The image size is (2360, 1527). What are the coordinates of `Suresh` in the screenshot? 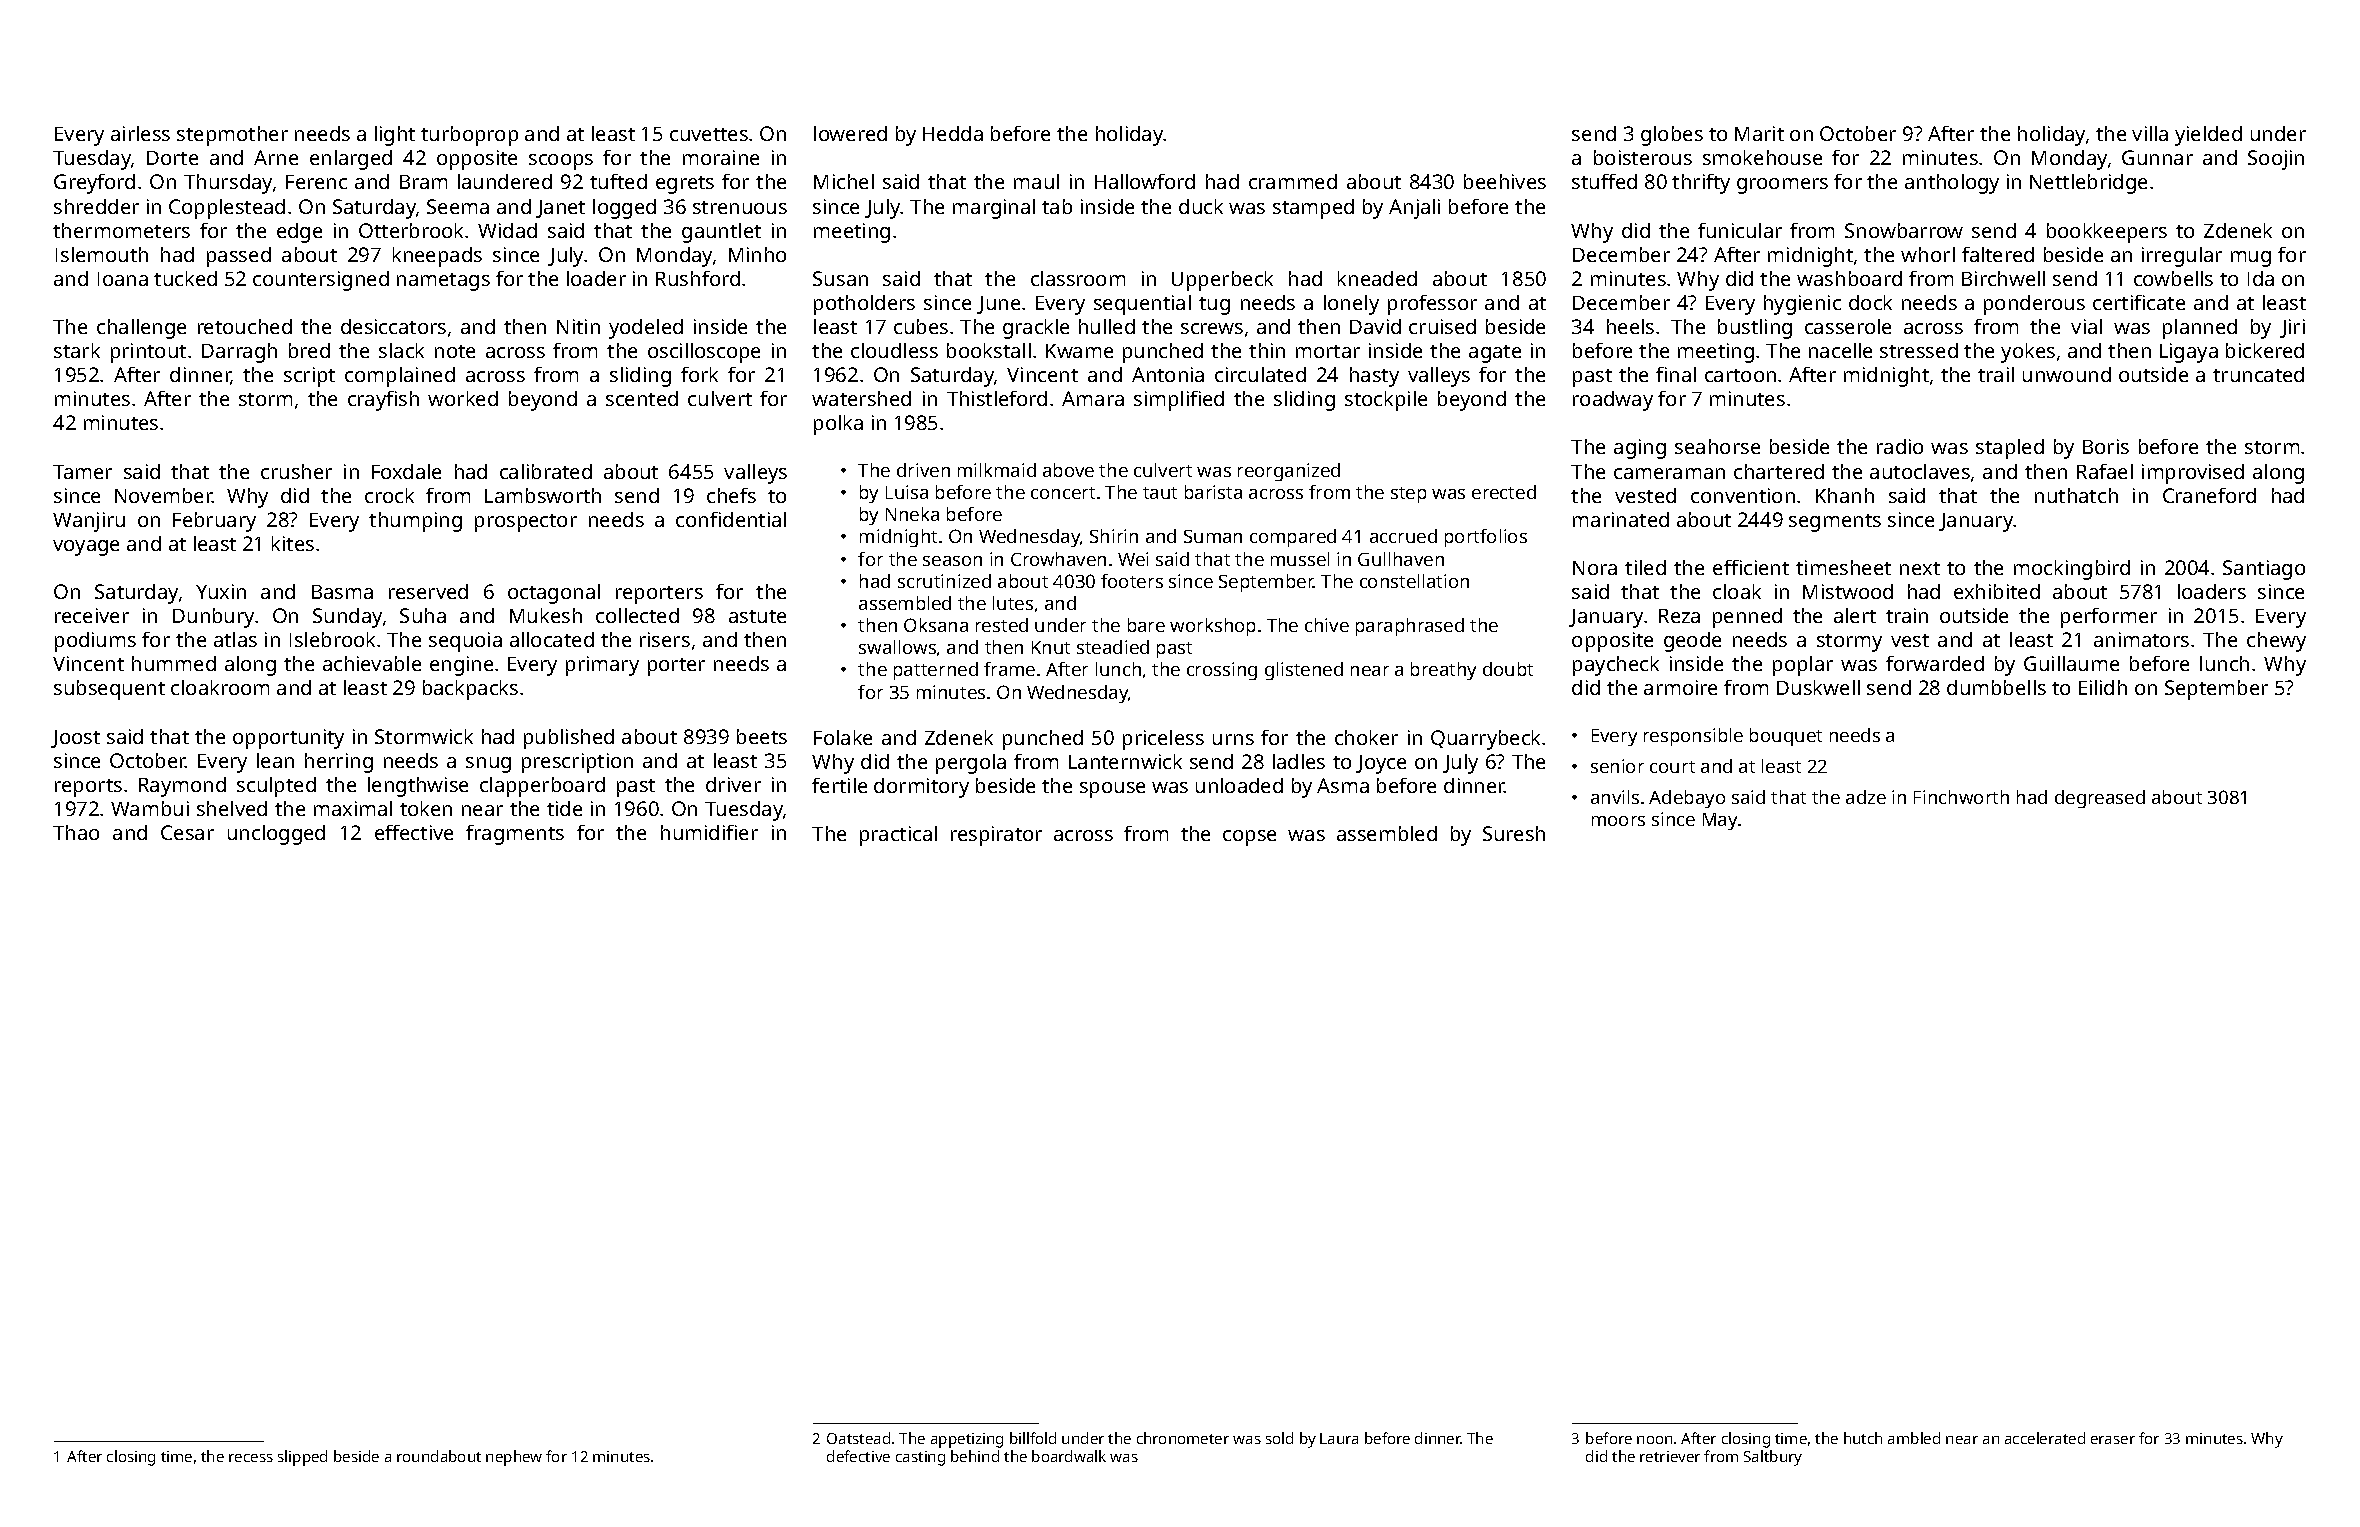 It's located at (1514, 833).
